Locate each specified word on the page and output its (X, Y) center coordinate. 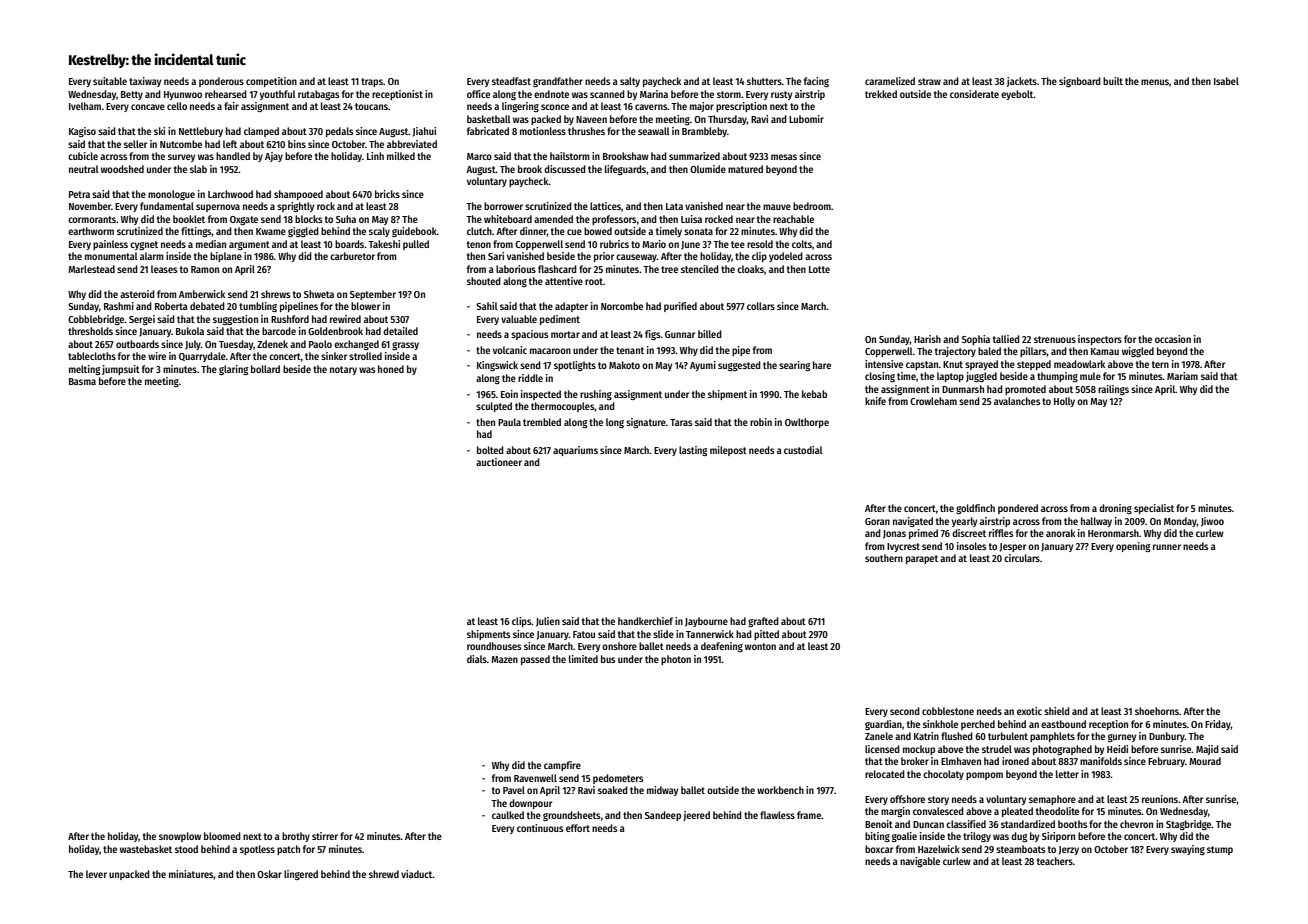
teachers (1055, 861)
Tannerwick (710, 634)
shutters (764, 81)
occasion (1173, 339)
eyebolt (1017, 95)
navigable (920, 862)
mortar (565, 334)
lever (96, 874)
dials (477, 659)
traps (372, 82)
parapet (922, 559)
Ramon (205, 269)
